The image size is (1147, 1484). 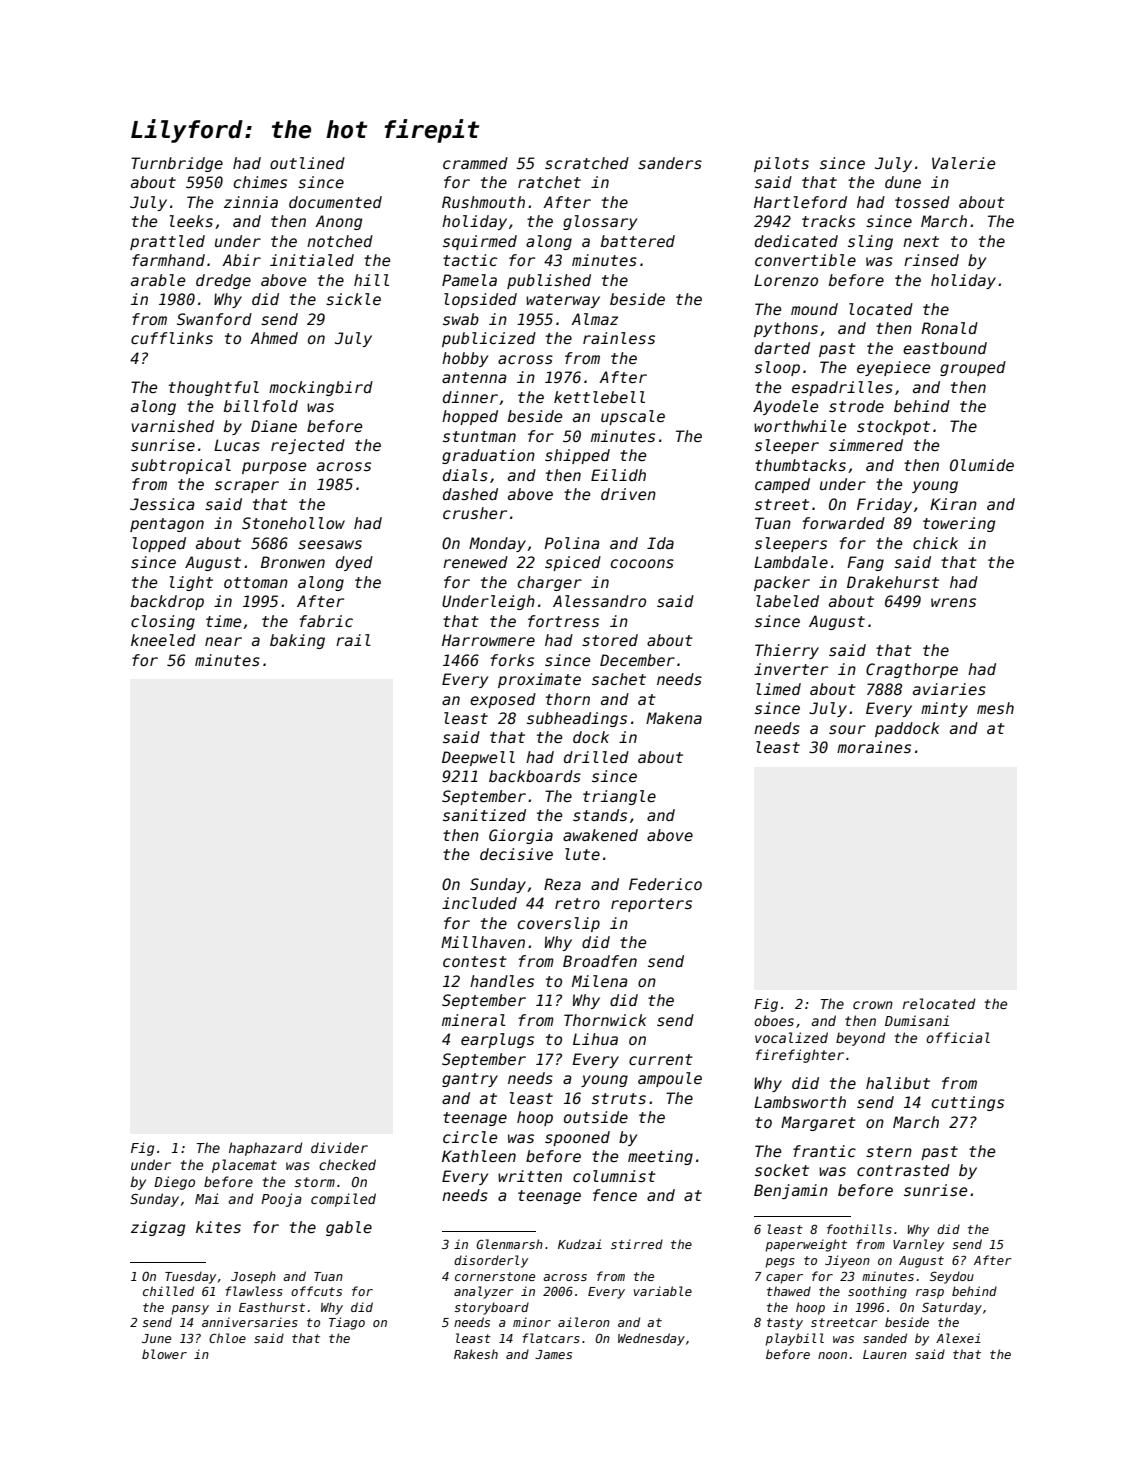 What do you see at coordinates (164, 1354) in the document?
I see `blower` at bounding box center [164, 1354].
